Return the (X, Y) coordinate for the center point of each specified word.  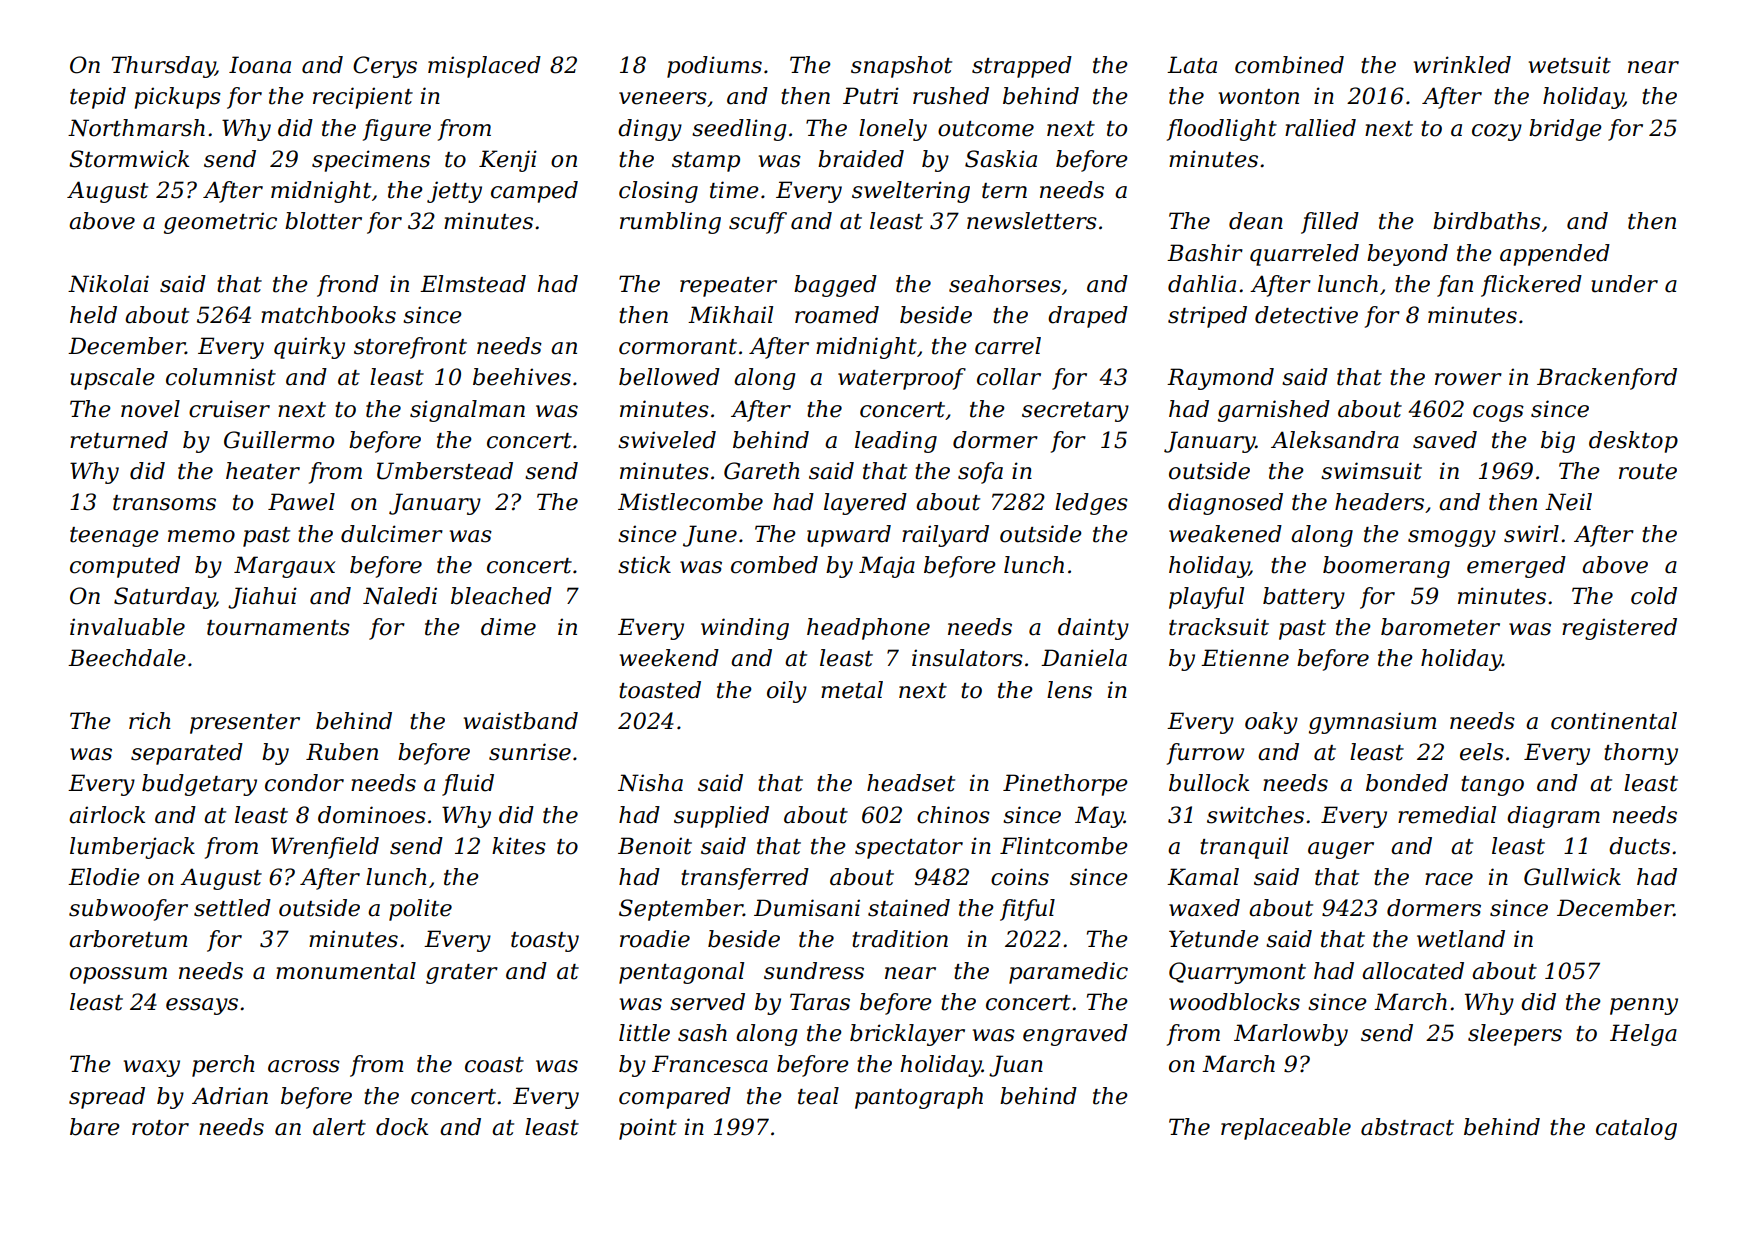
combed (774, 565)
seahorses (1005, 284)
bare (95, 1127)
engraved (1075, 1035)
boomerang (1386, 567)
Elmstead (473, 284)
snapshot (901, 67)
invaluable (127, 627)
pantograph (919, 1098)
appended (1555, 255)
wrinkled (1462, 65)
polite (420, 910)
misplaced (484, 67)
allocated (1413, 971)
